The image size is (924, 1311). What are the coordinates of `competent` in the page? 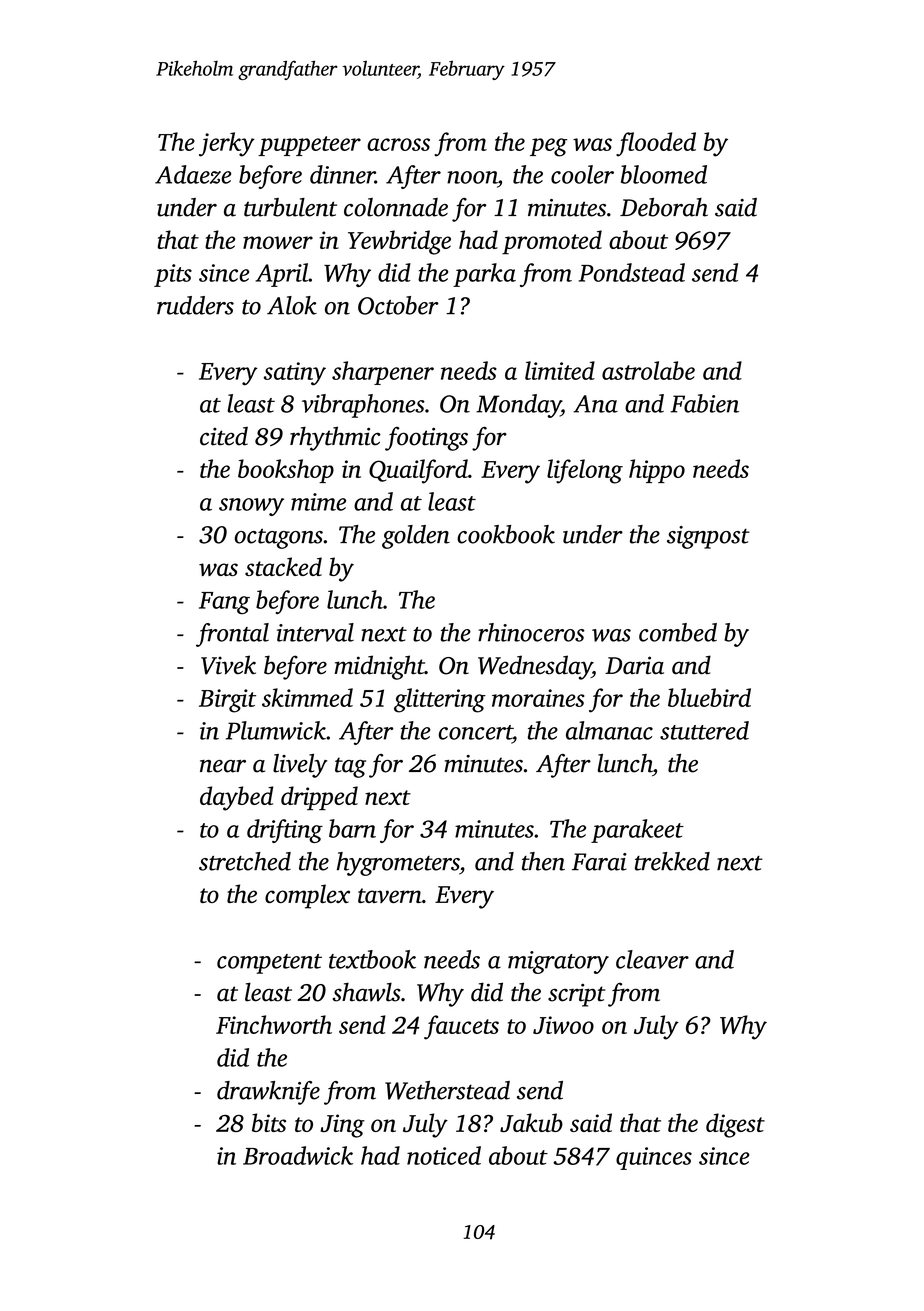 It's located at (269, 964).
